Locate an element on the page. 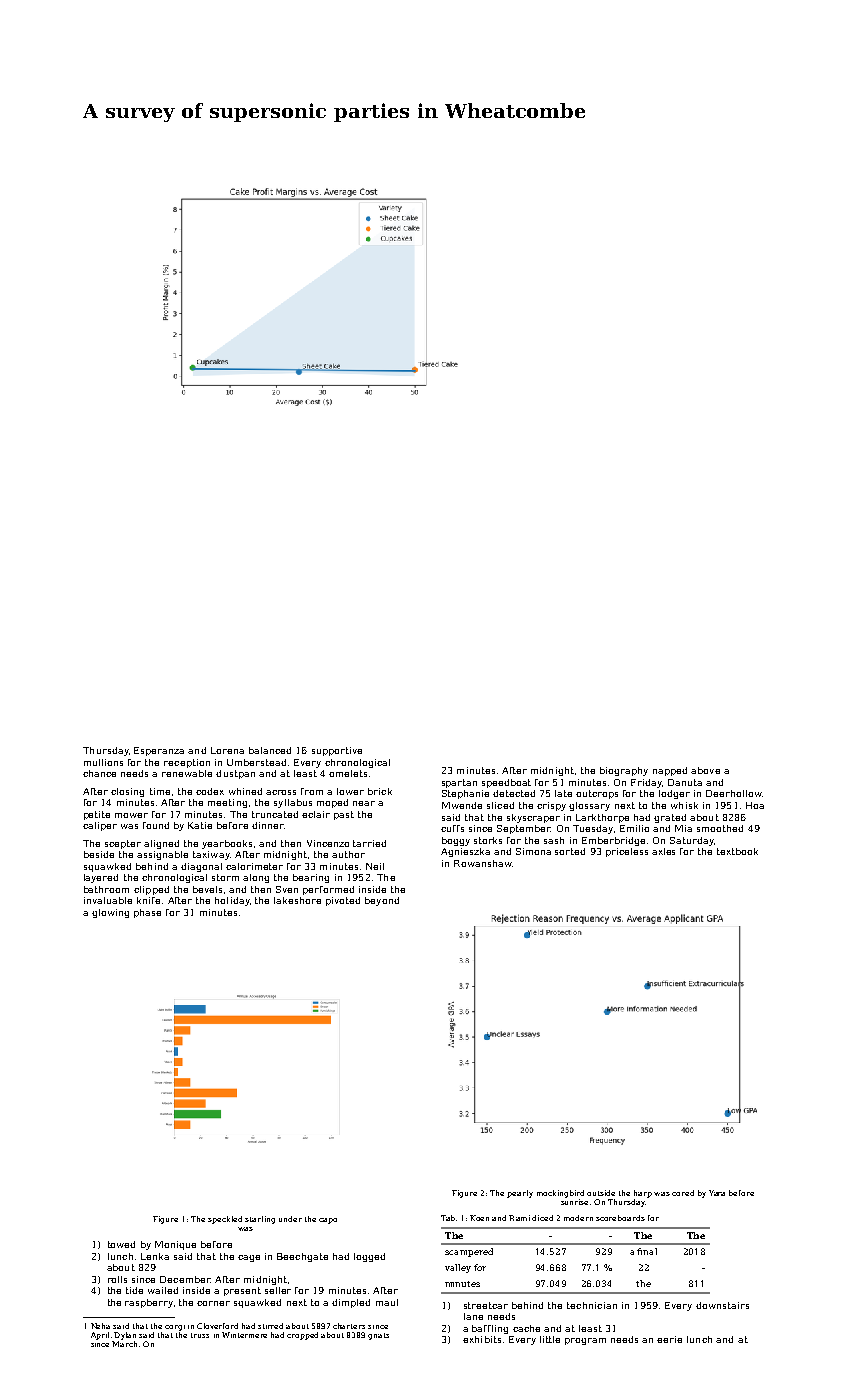  eerie is located at coordinates (669, 1339).
